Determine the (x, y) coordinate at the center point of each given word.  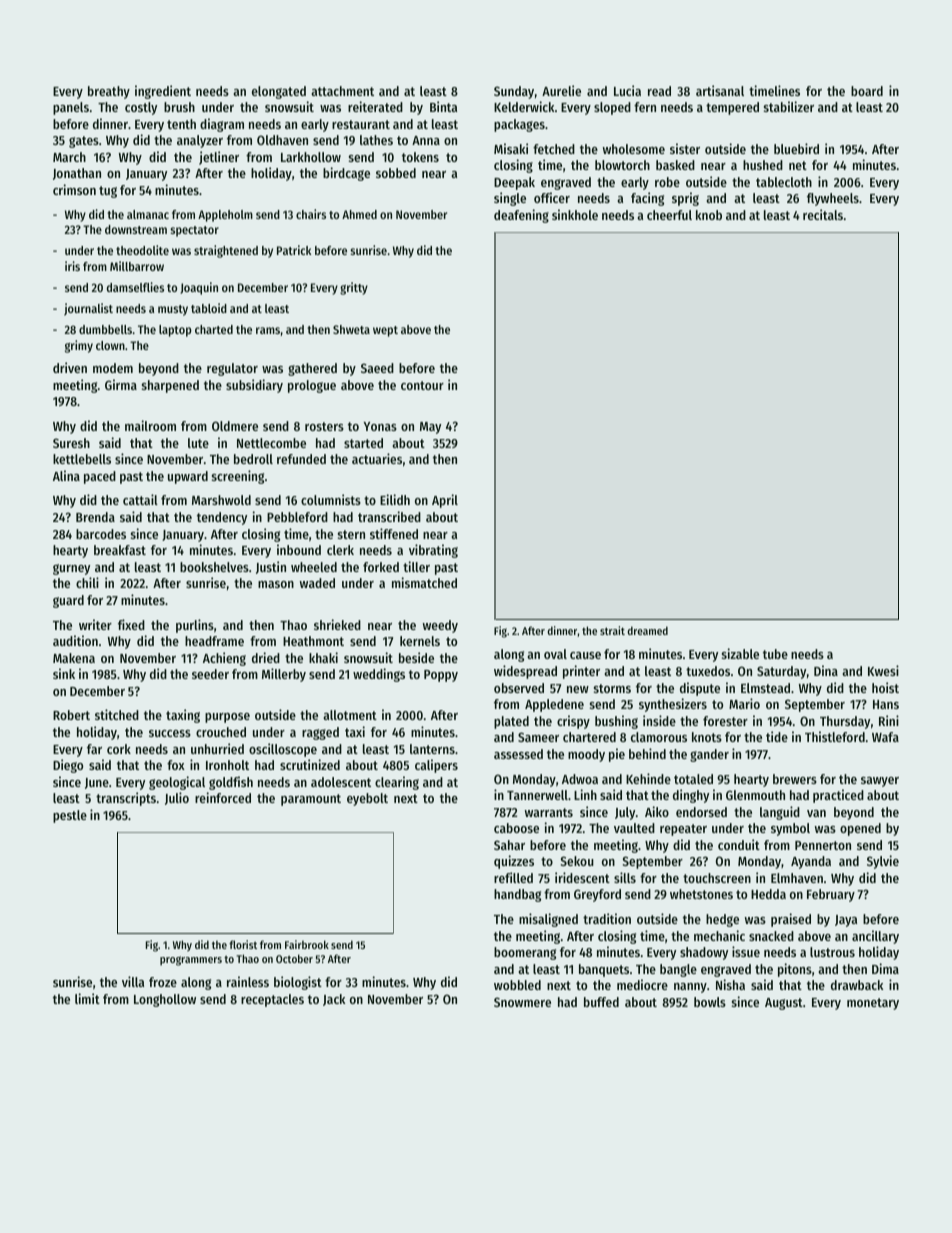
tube (775, 654)
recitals (823, 214)
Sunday (514, 92)
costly (141, 108)
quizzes (514, 862)
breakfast (120, 550)
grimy (79, 346)
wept (385, 331)
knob (709, 215)
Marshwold (221, 500)
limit (87, 998)
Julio (177, 798)
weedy (440, 626)
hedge (722, 920)
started (363, 443)
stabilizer (789, 106)
